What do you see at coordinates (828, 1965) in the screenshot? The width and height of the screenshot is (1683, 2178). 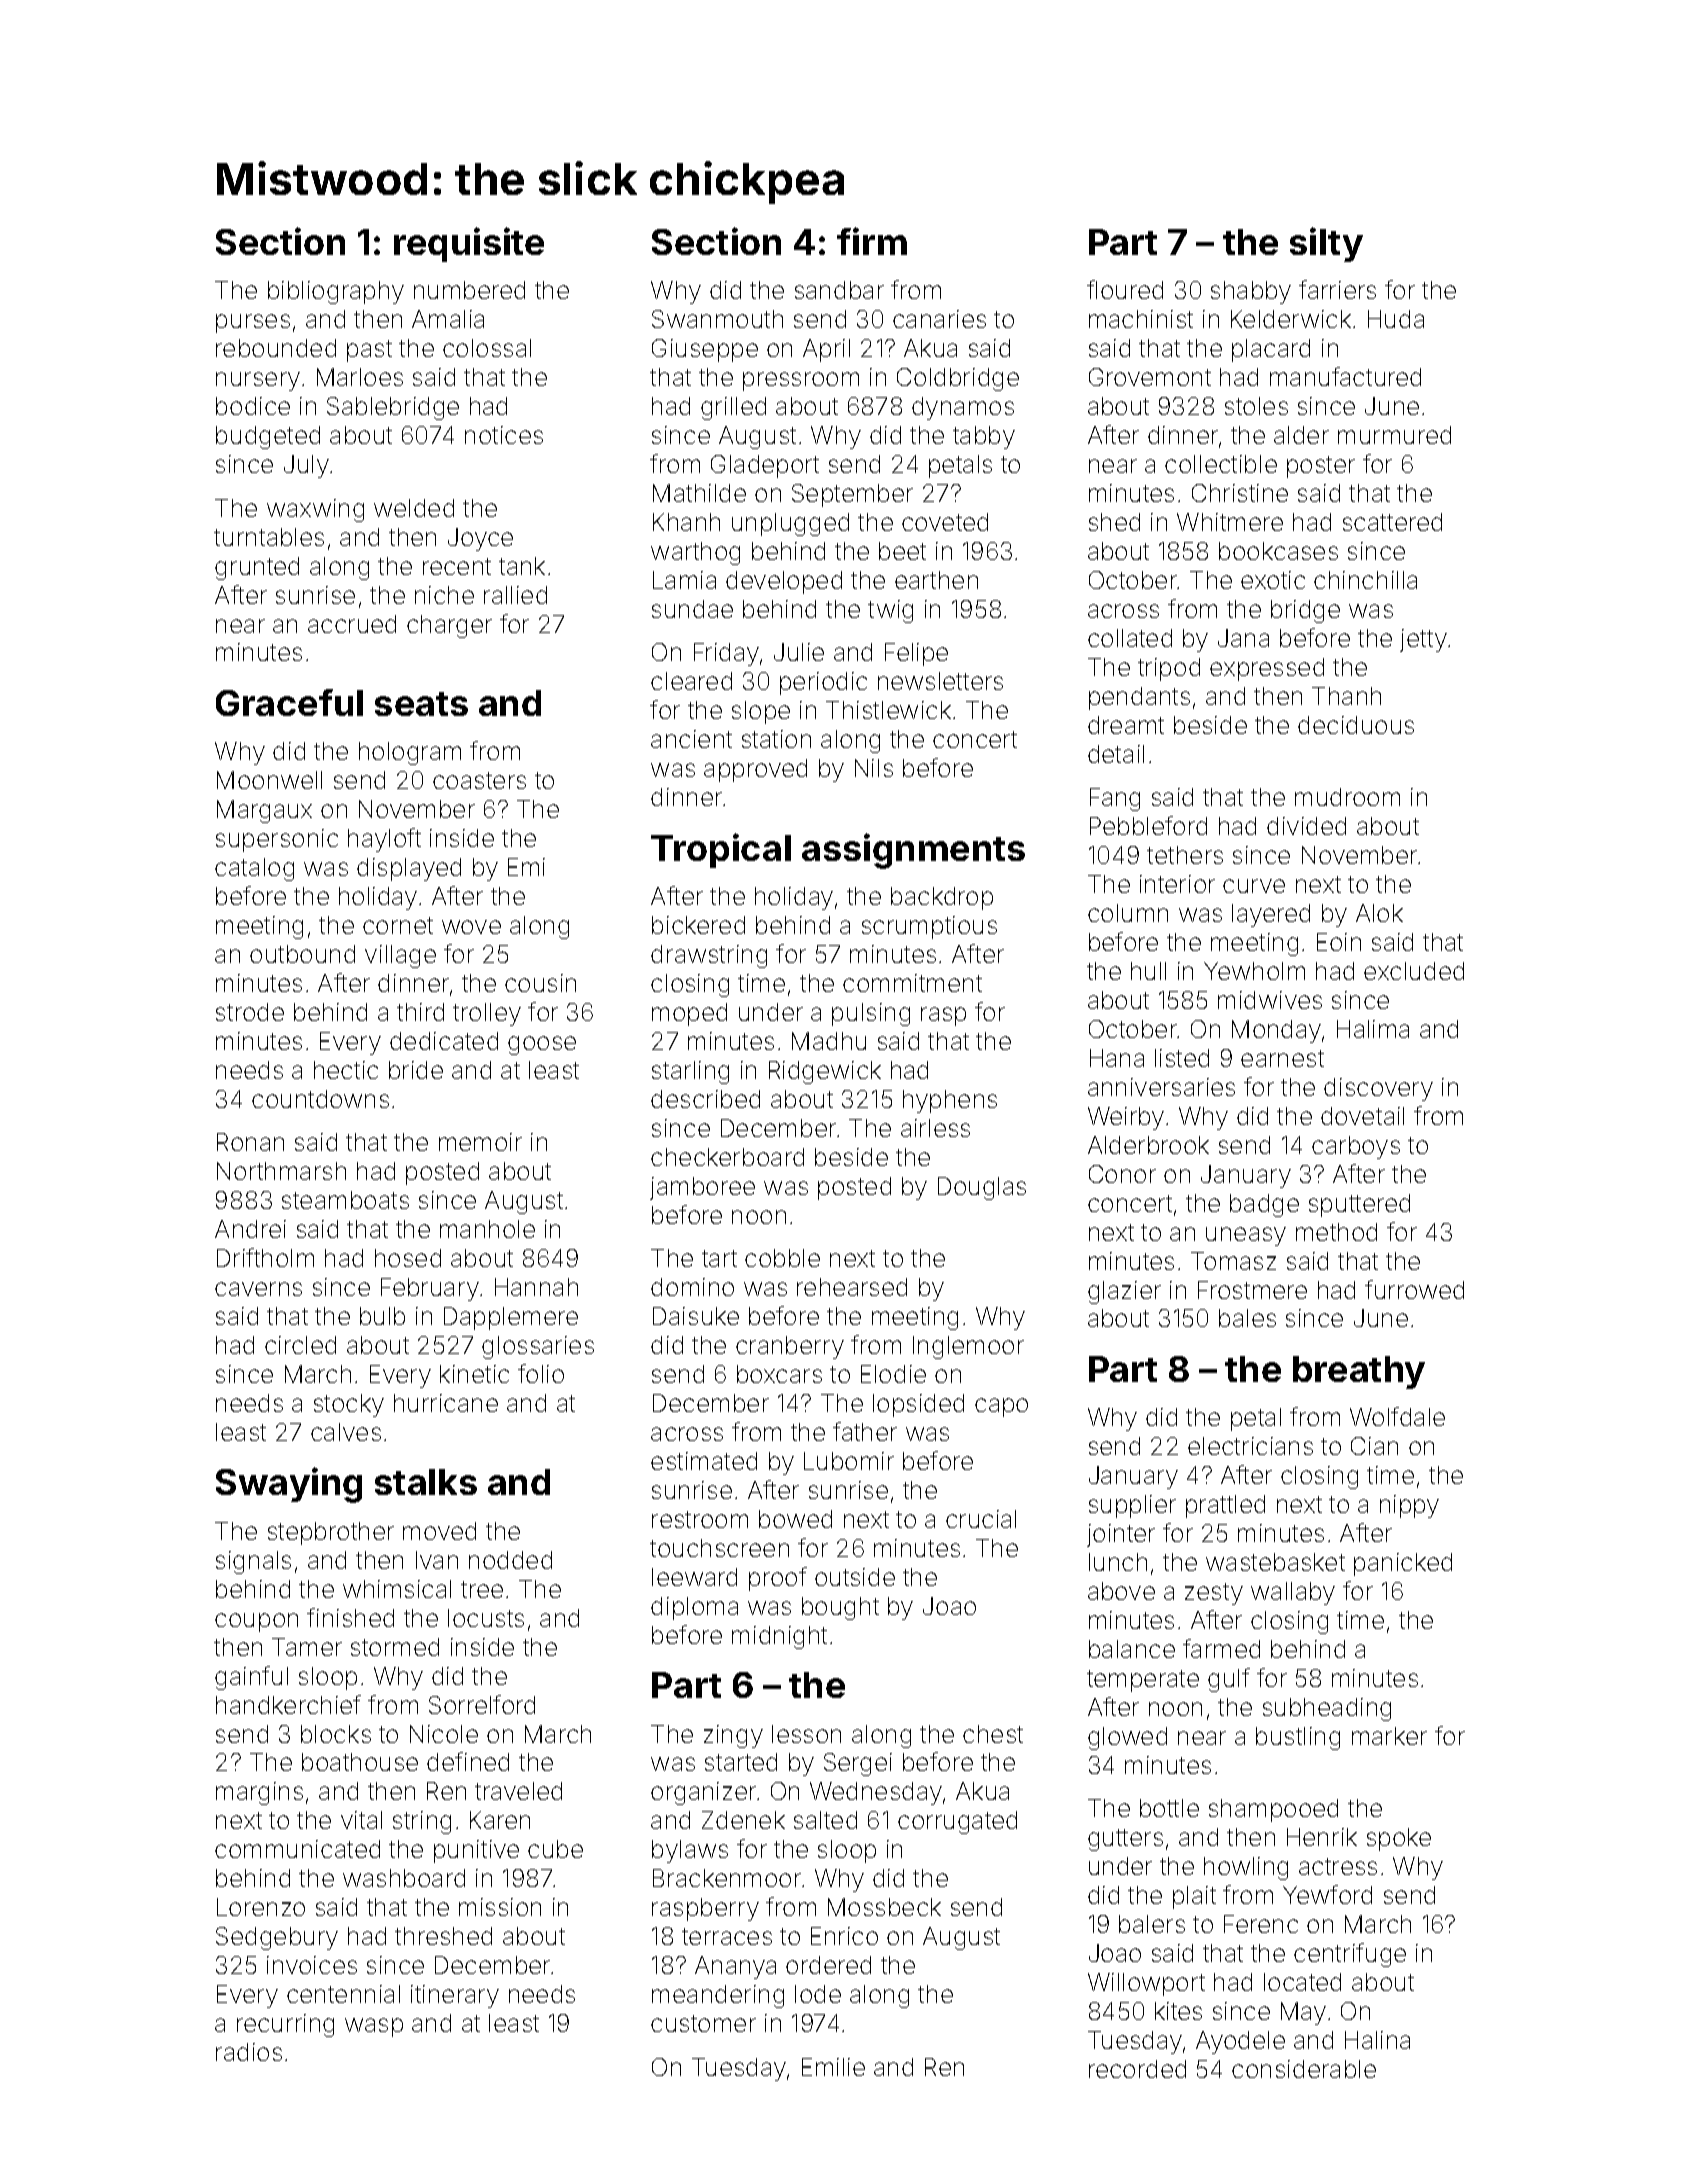 I see `ordered` at bounding box center [828, 1965].
